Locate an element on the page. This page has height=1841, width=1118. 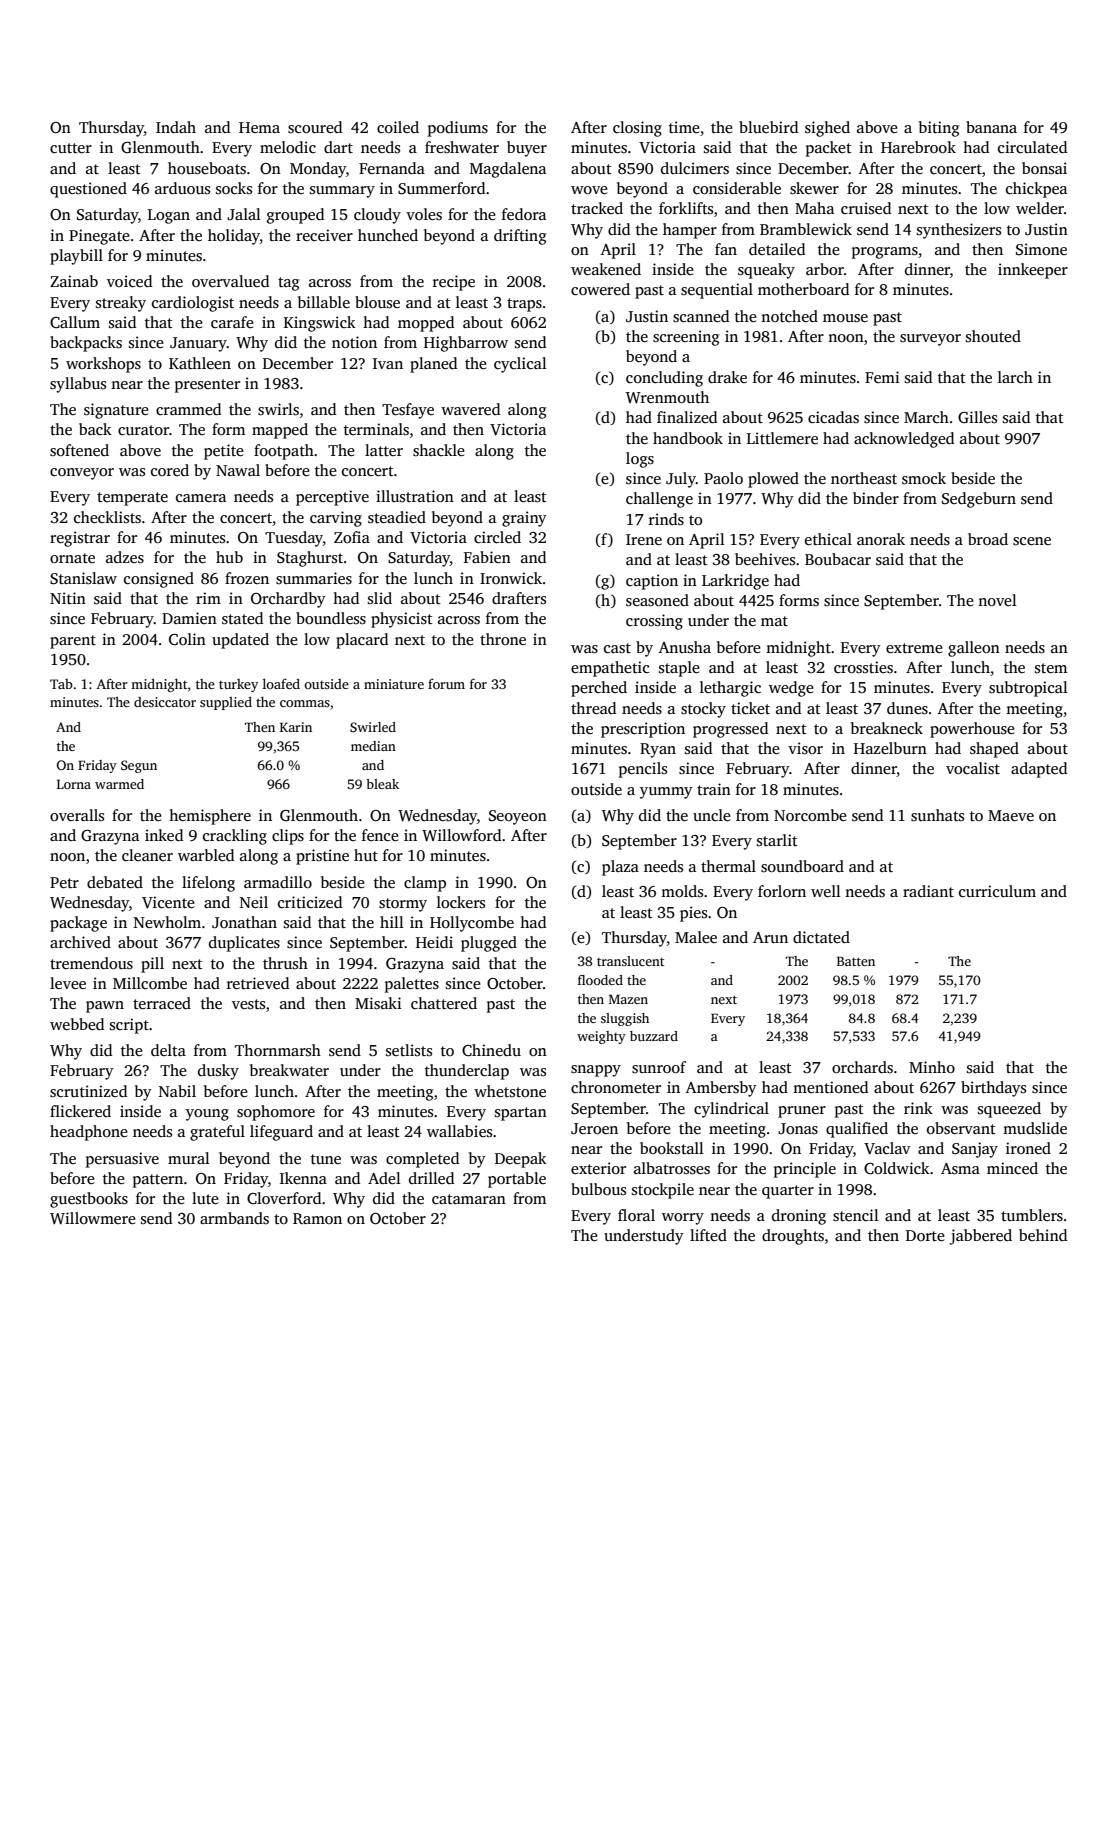
cutter is located at coordinates (71, 148).
